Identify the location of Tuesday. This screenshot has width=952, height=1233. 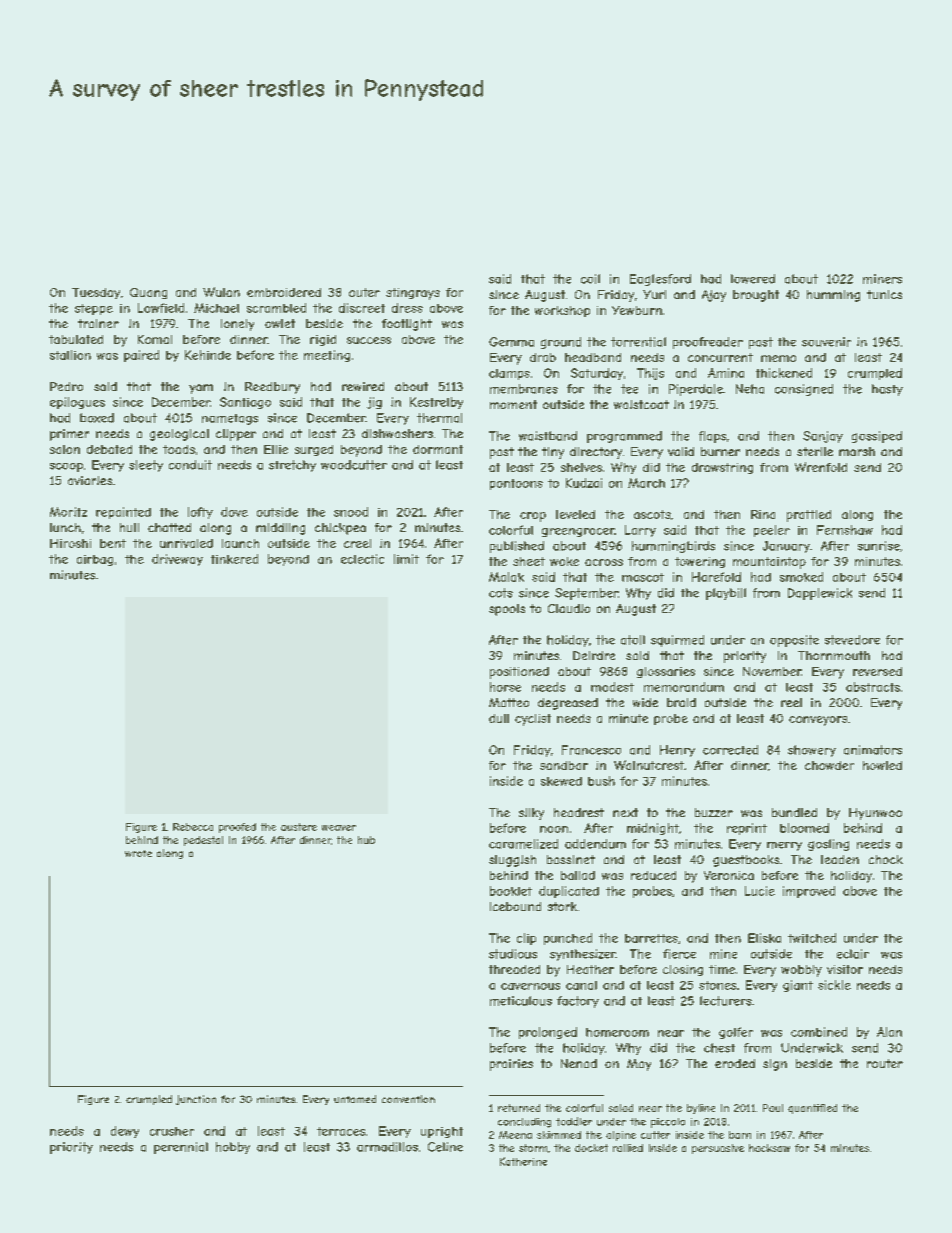
(96, 293).
